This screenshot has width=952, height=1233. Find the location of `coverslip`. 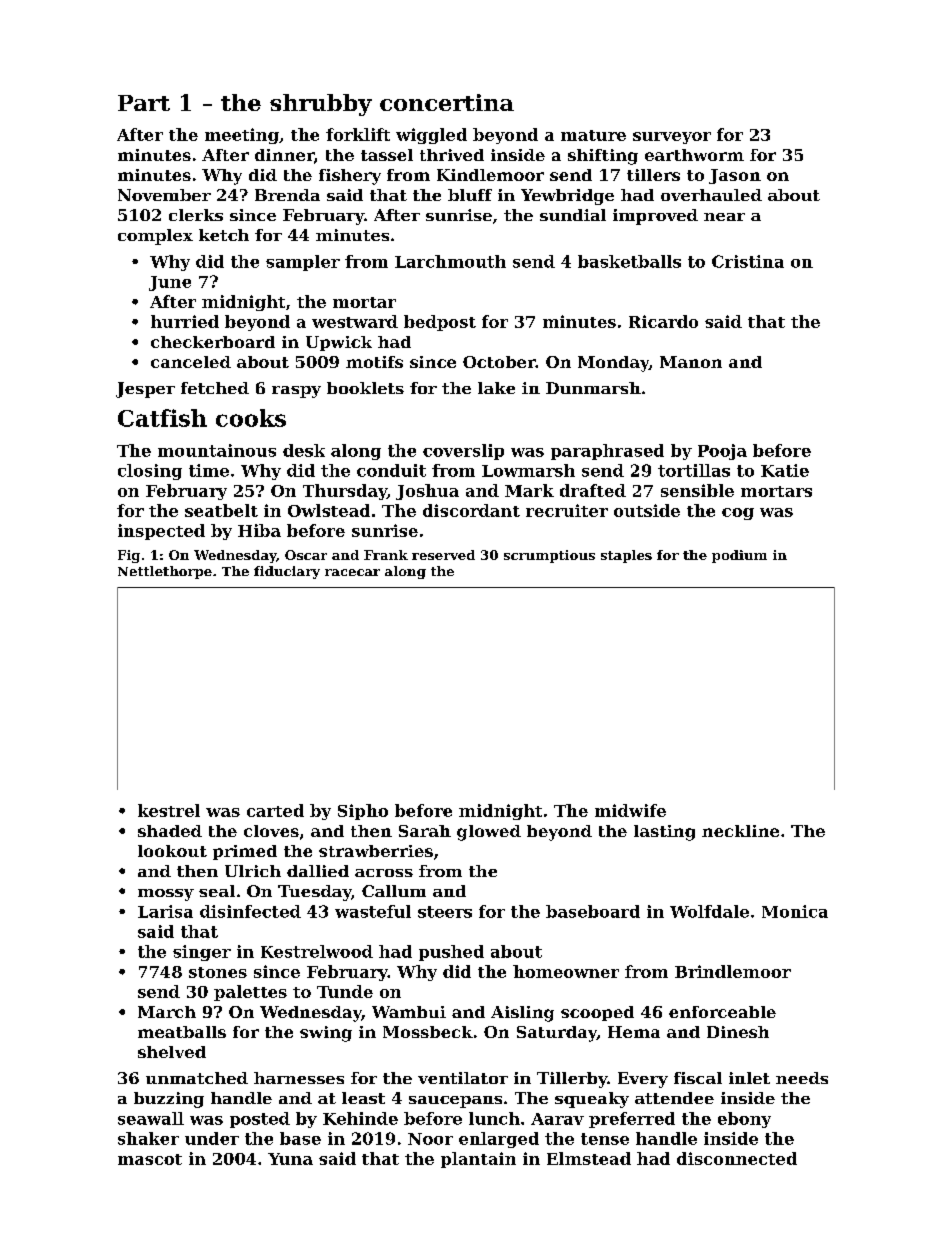

coverslip is located at coordinates (463, 452).
